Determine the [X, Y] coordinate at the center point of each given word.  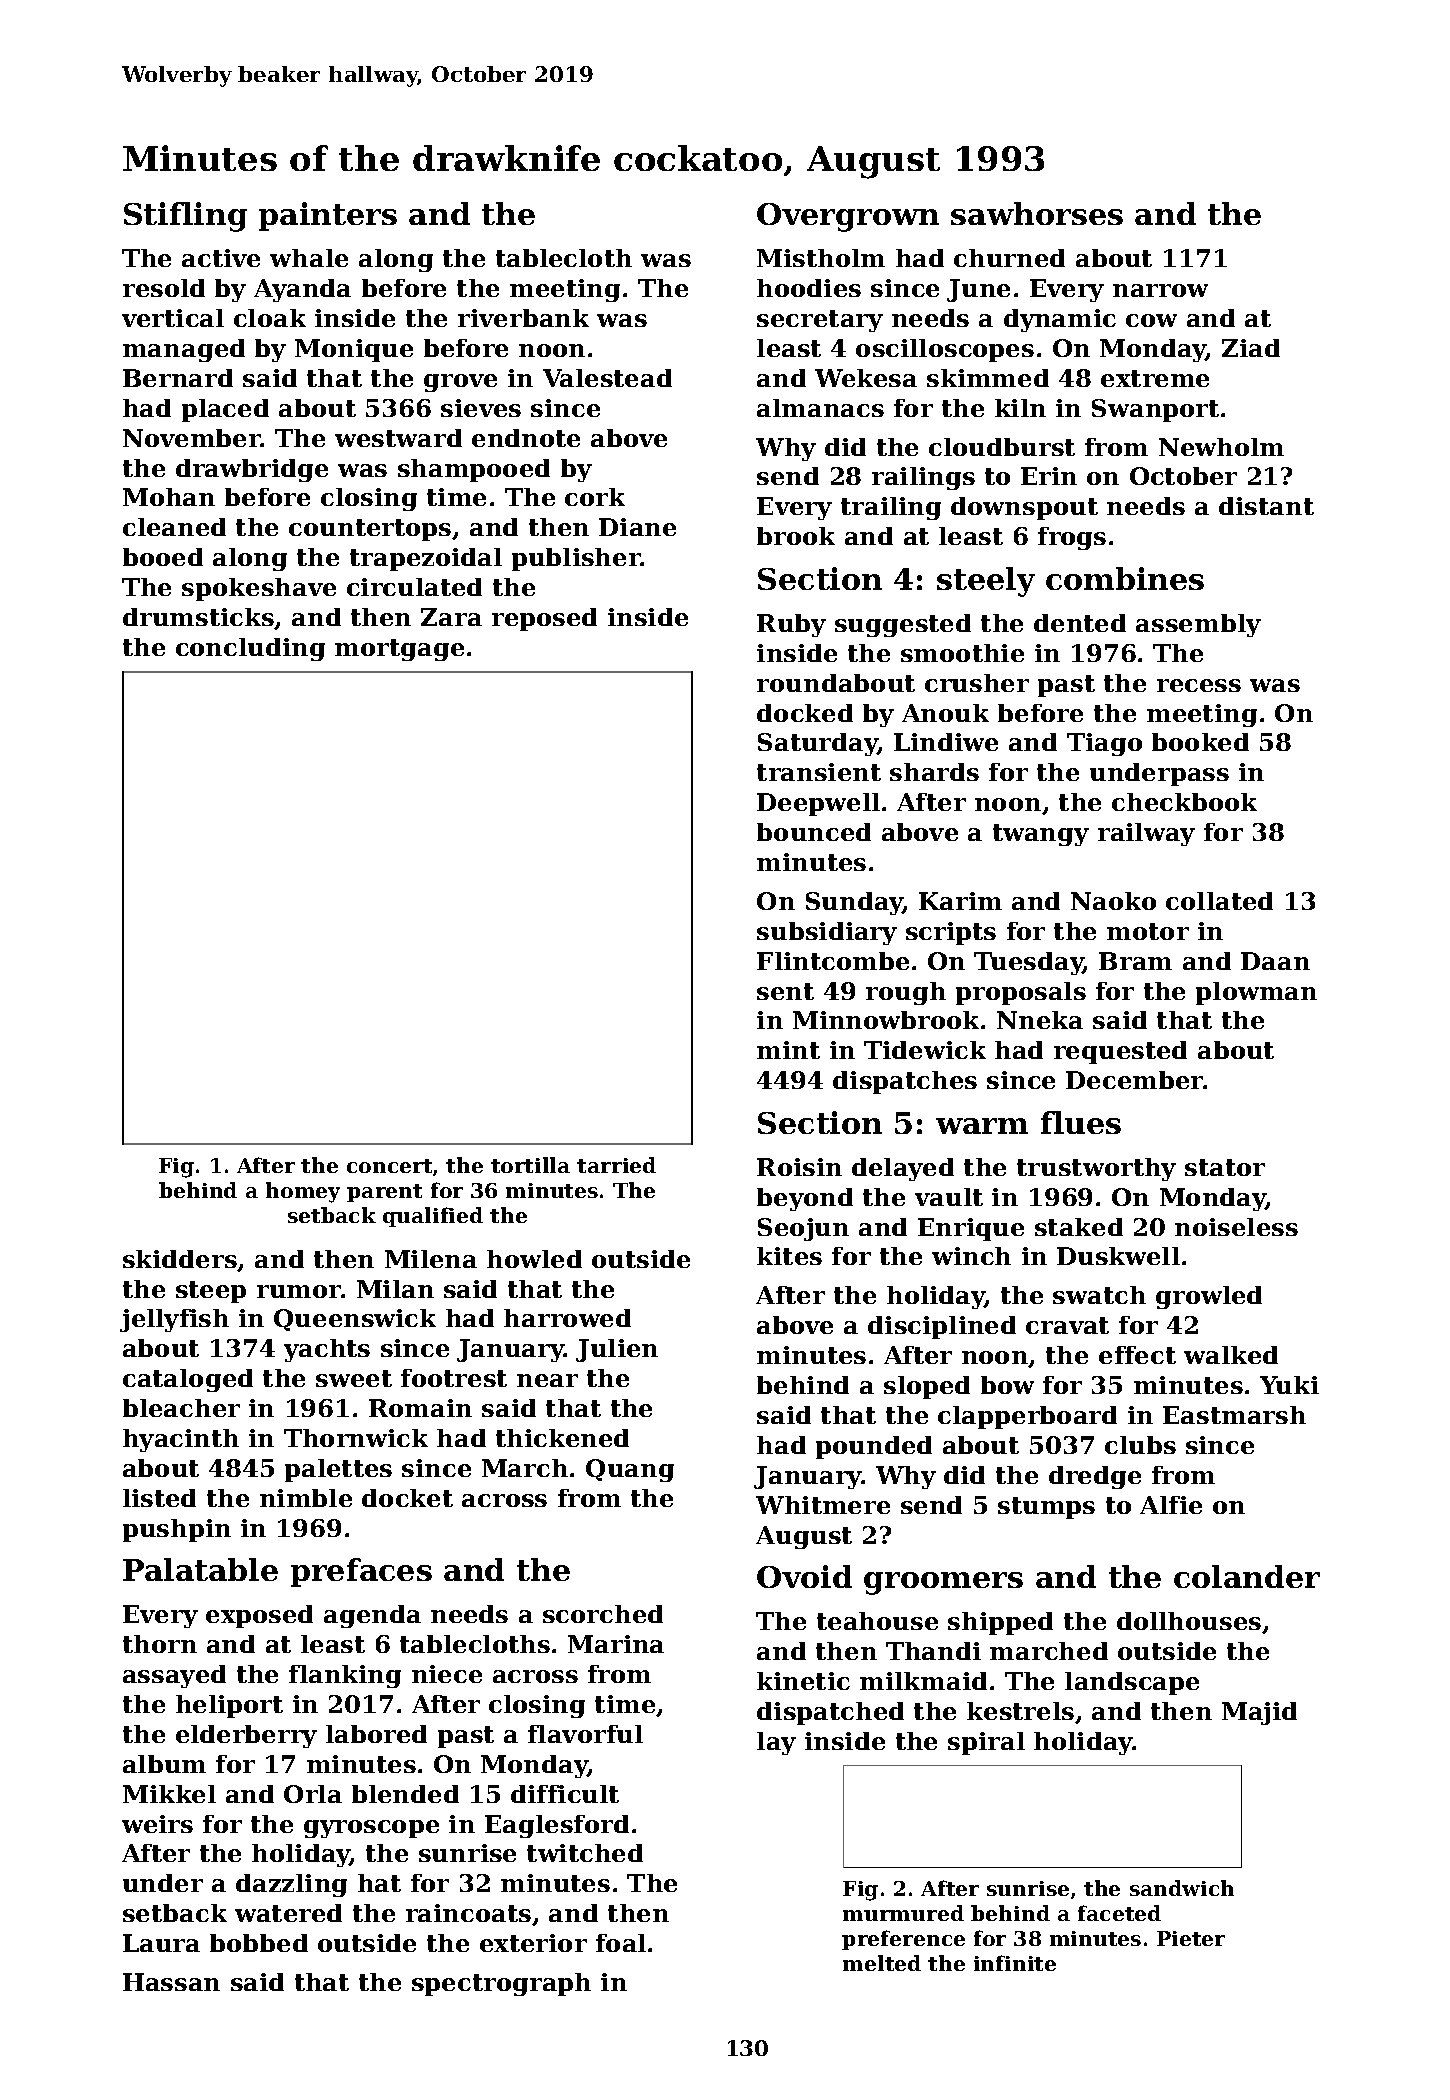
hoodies [809, 288]
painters [328, 216]
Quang [630, 1470]
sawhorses [1037, 213]
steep [211, 1292]
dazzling [291, 1885]
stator [1225, 1167]
